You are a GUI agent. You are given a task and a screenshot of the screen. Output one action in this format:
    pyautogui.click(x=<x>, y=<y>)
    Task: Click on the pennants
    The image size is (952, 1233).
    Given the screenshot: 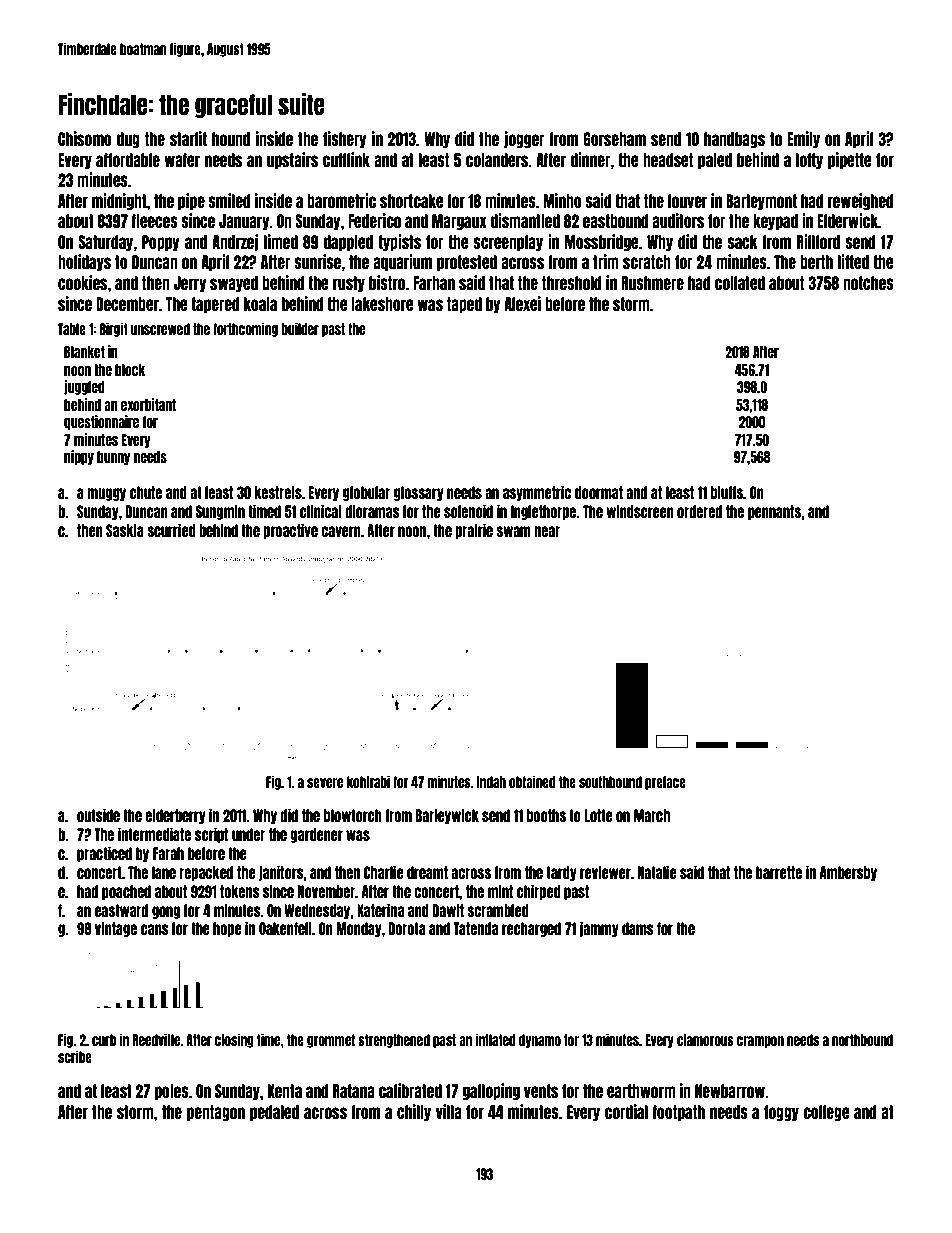 What is the action you would take?
    pyautogui.click(x=774, y=512)
